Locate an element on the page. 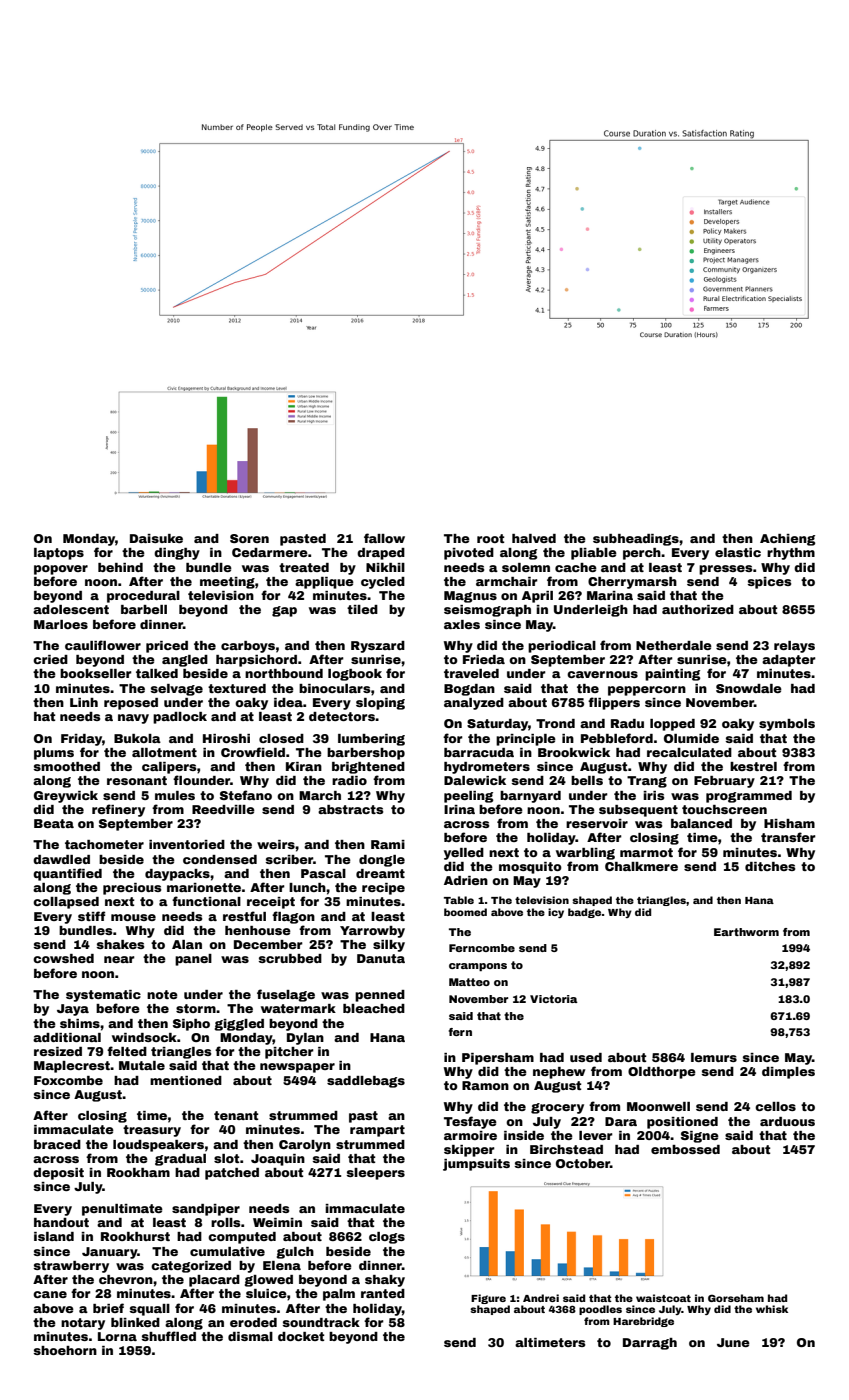  silky is located at coordinates (389, 946).
